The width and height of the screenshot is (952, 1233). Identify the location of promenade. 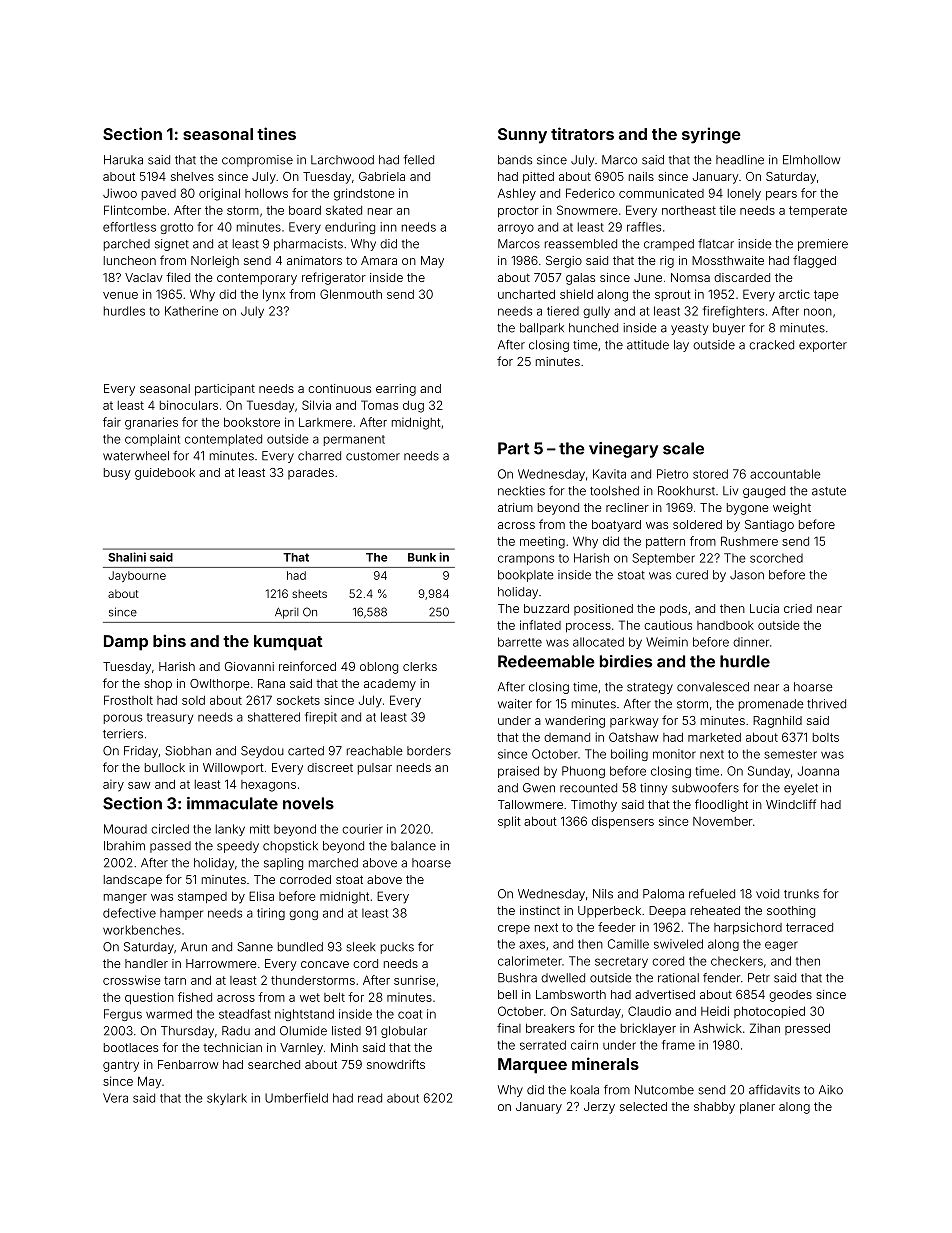
(771, 705).
